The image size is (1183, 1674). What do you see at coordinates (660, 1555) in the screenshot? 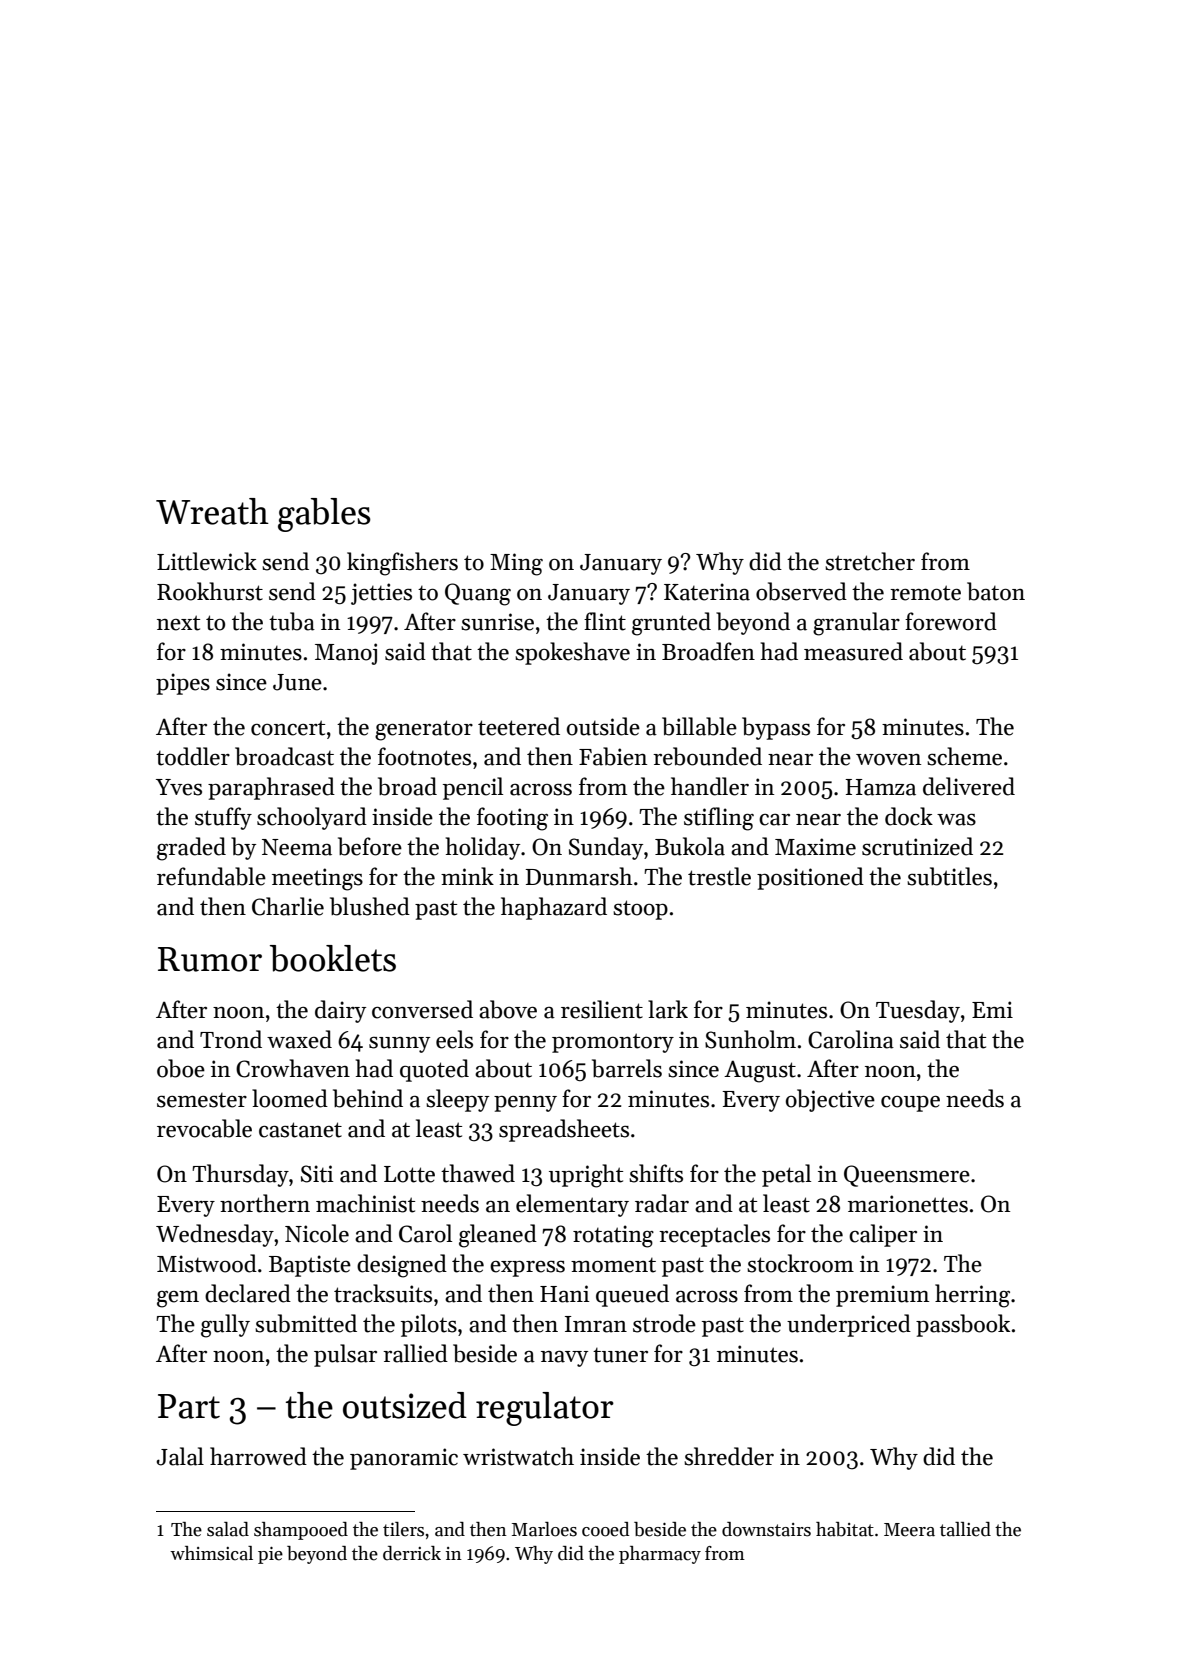
I see `pharmacy` at bounding box center [660, 1555].
